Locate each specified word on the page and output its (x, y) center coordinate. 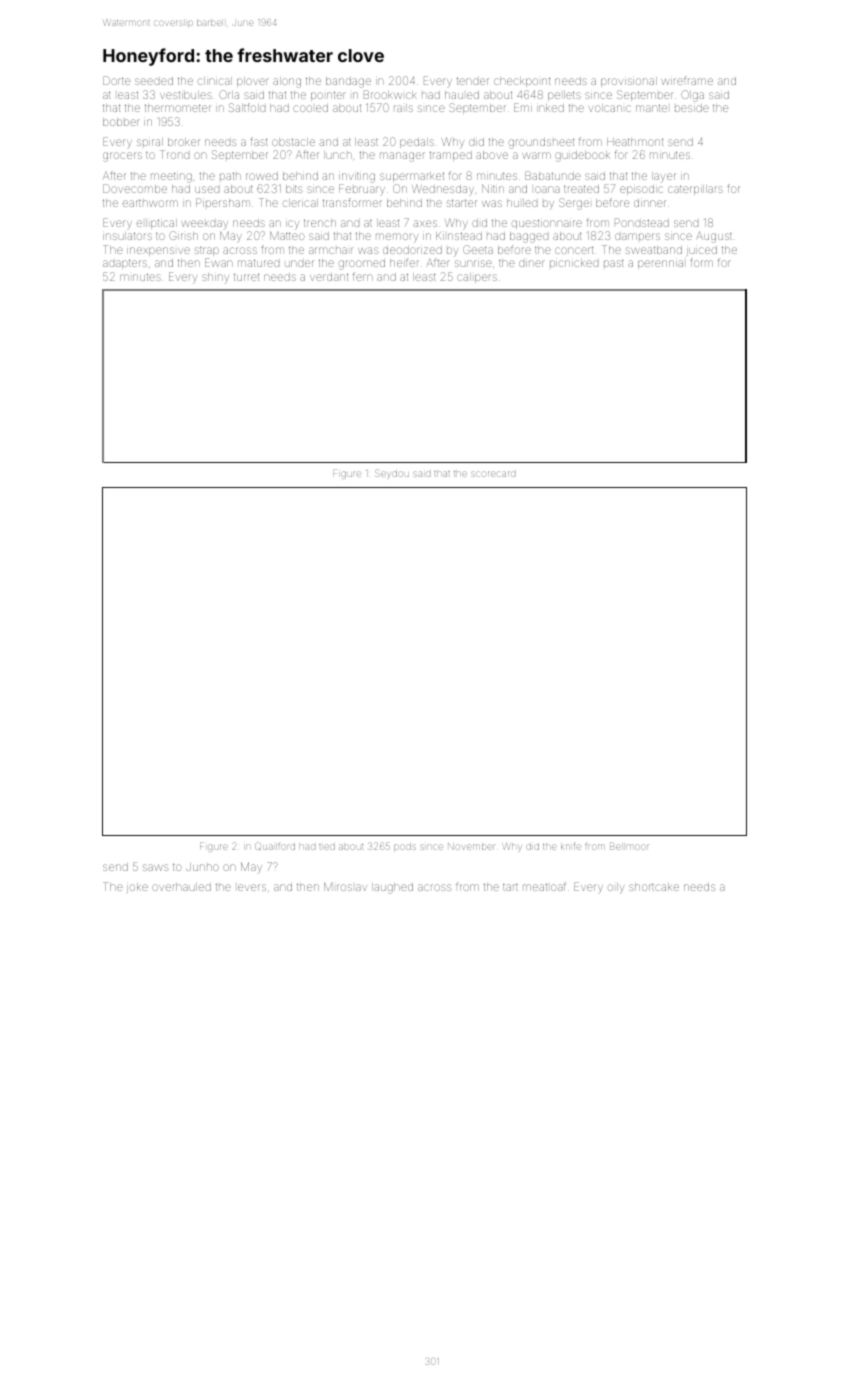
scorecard (493, 474)
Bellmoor (629, 846)
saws (156, 867)
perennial (660, 264)
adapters (125, 264)
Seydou (392, 474)
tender (472, 81)
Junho (202, 867)
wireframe (687, 80)
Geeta (478, 249)
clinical (215, 81)
